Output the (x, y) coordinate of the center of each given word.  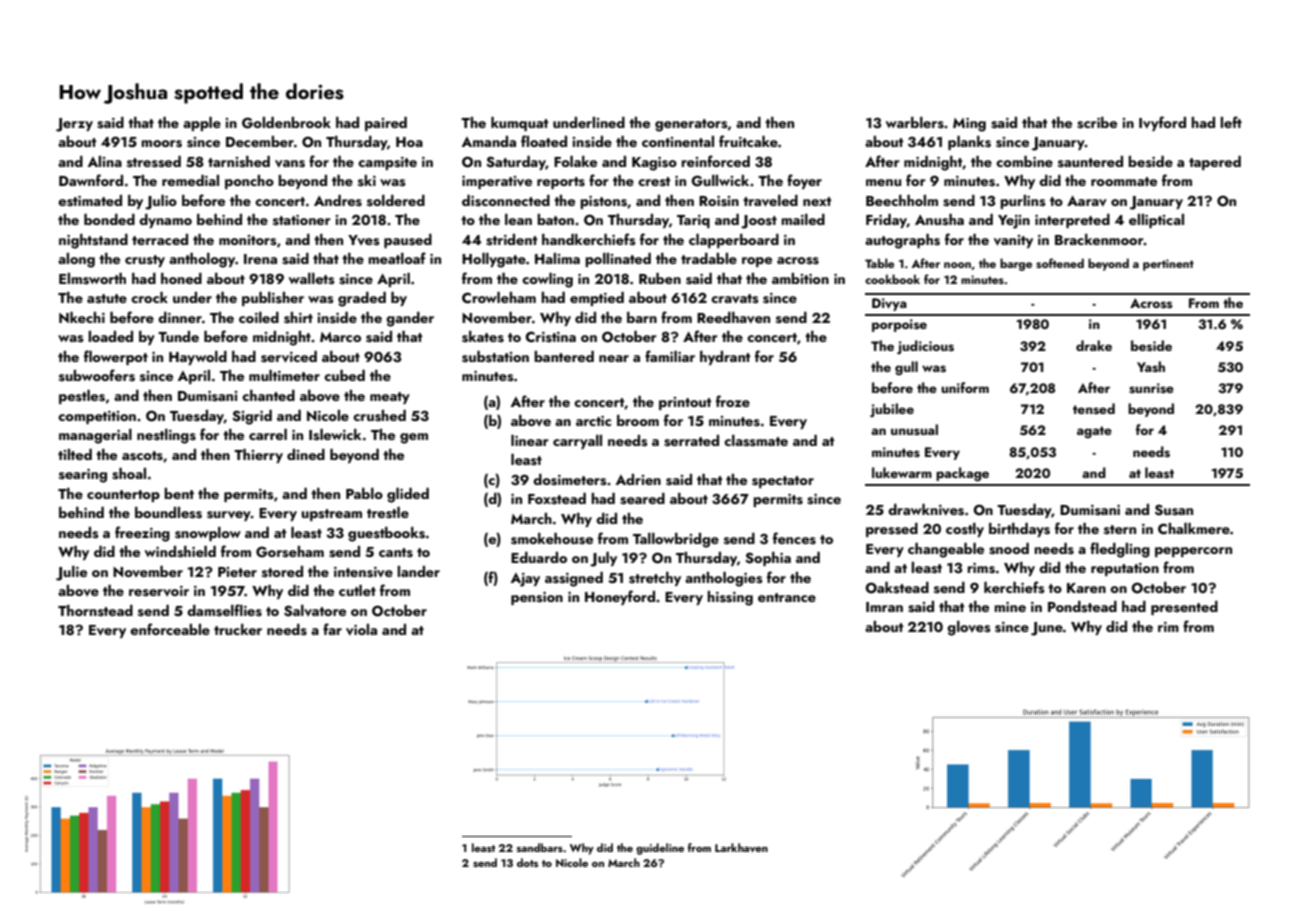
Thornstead (95, 610)
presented (1184, 608)
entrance (787, 597)
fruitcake (748, 141)
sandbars (540, 847)
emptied (597, 299)
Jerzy (74, 125)
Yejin (1014, 222)
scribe (1097, 123)
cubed (344, 375)
